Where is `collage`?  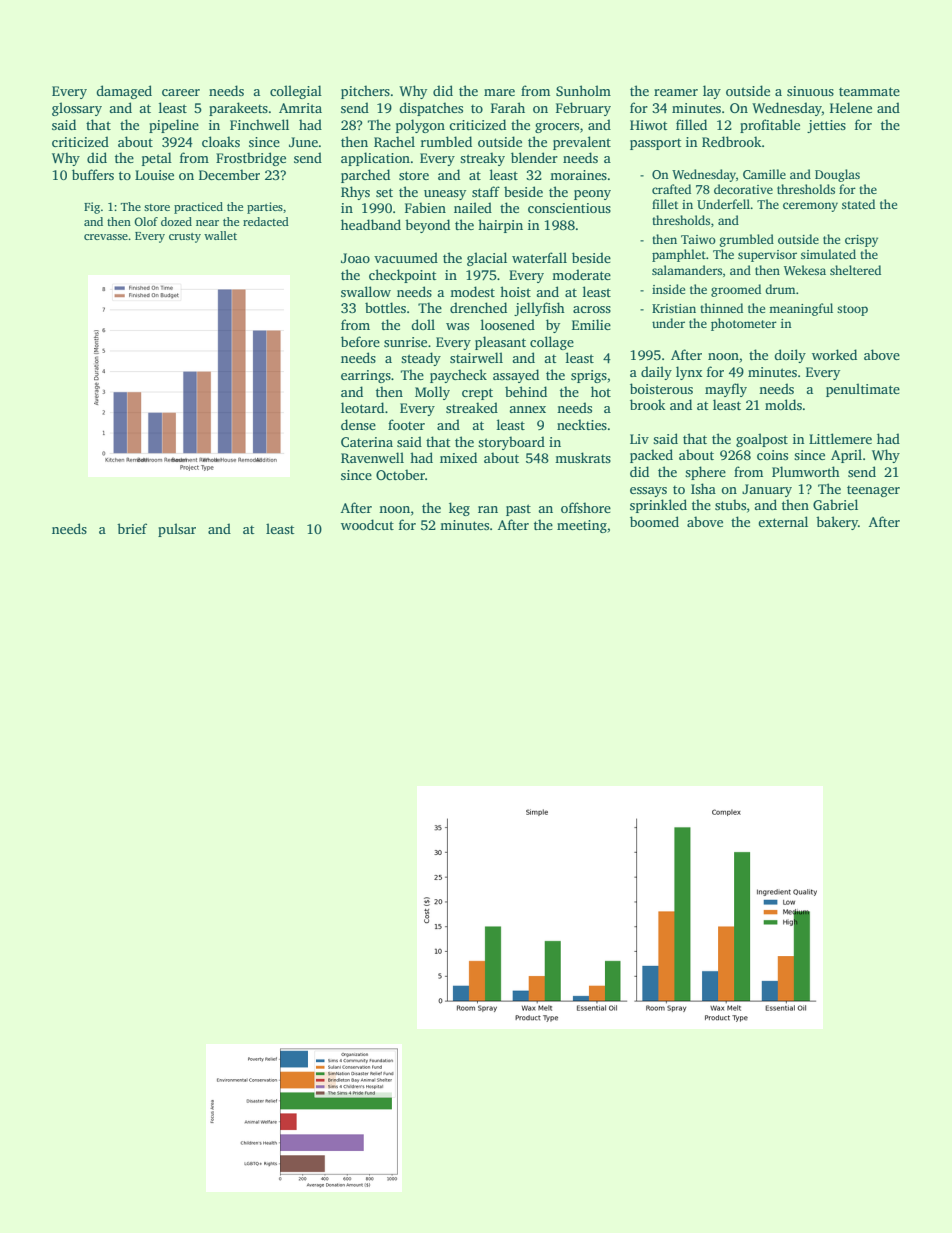 collage is located at coordinates (552, 343).
